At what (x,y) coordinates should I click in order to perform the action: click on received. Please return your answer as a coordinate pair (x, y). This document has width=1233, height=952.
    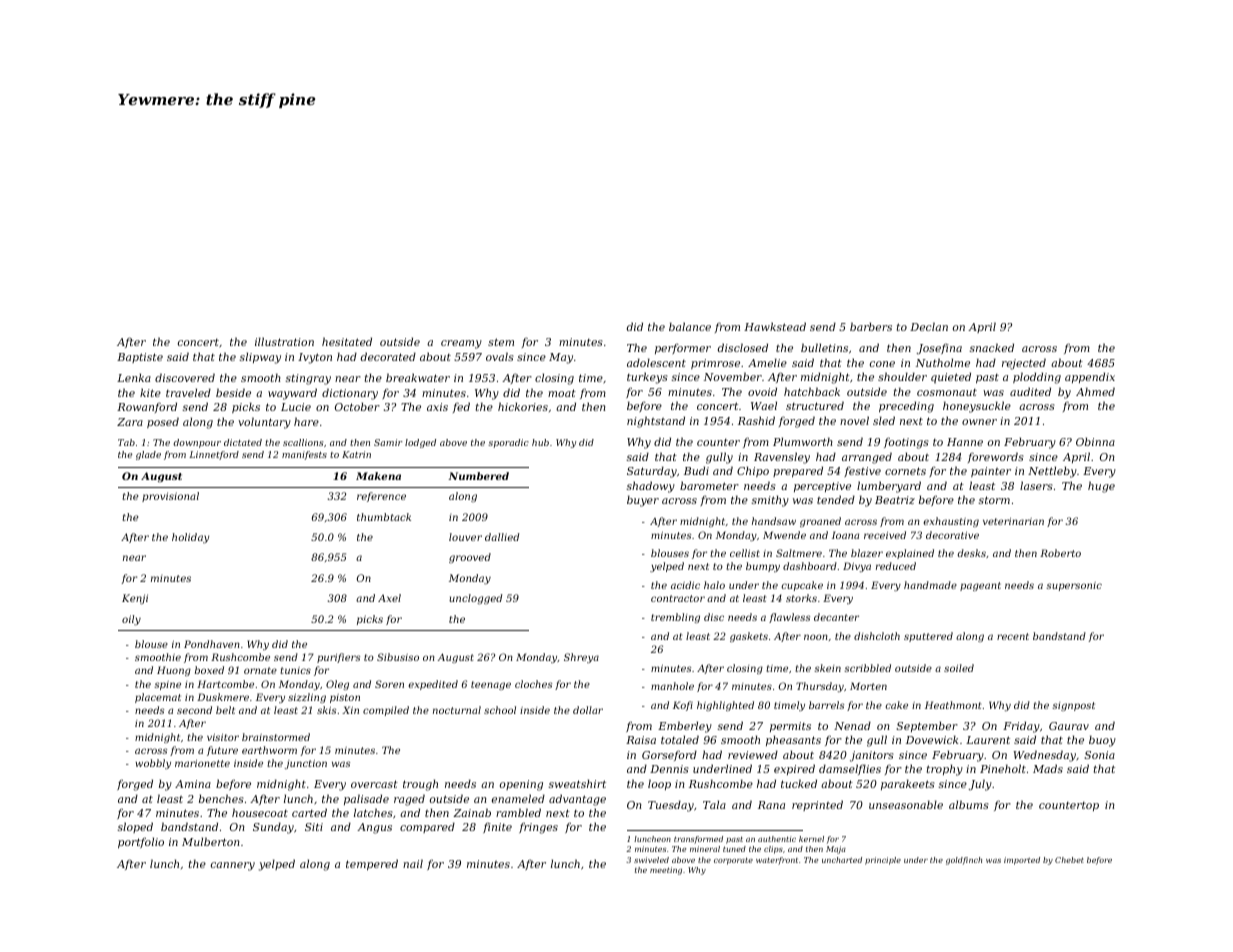
    Looking at the image, I should click on (885, 535).
